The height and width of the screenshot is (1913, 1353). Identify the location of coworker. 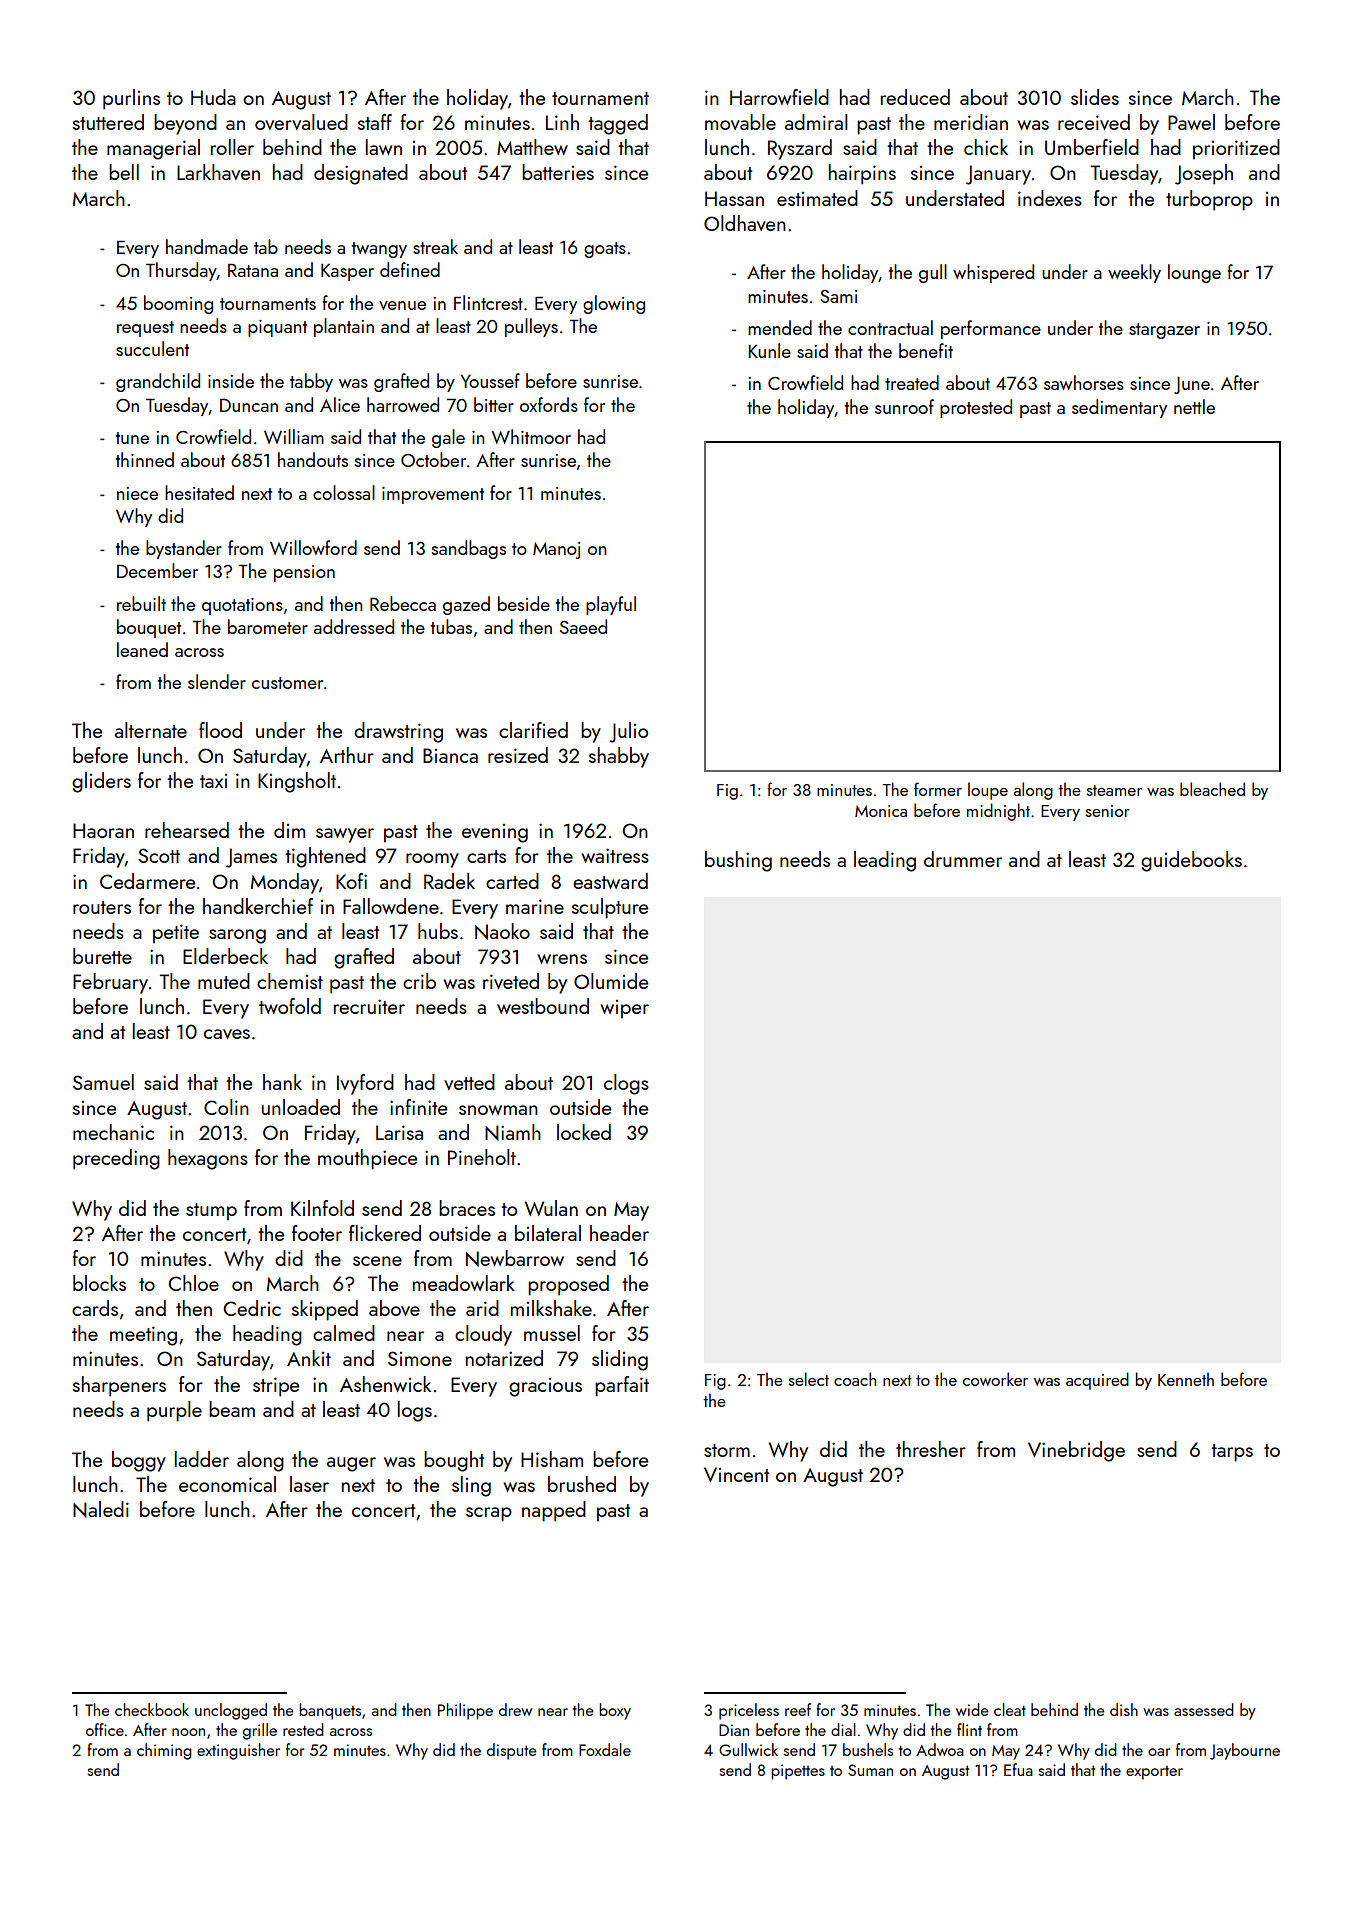
(995, 1379).
